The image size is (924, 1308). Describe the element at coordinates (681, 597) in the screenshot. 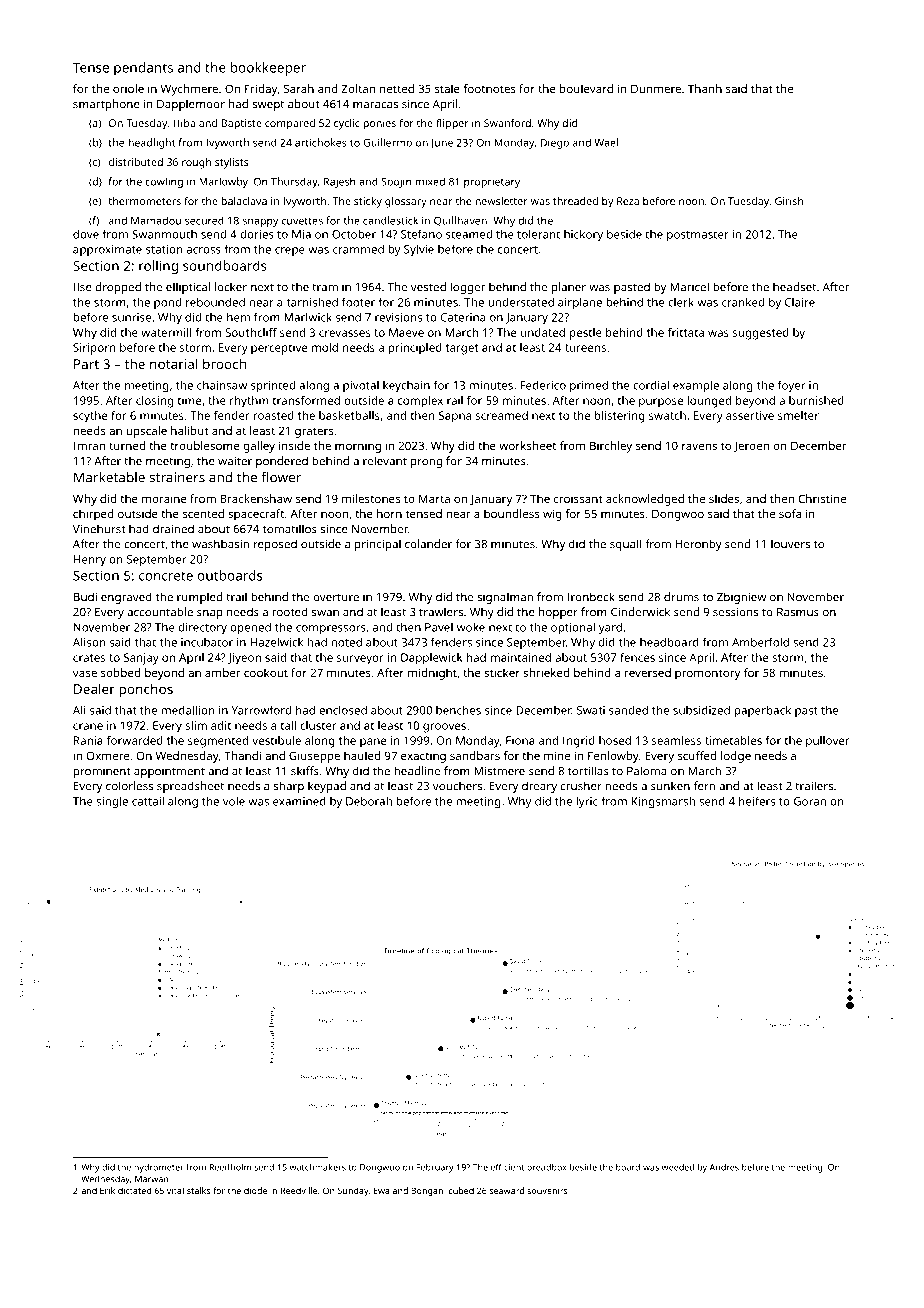

I see `drums` at that location.
